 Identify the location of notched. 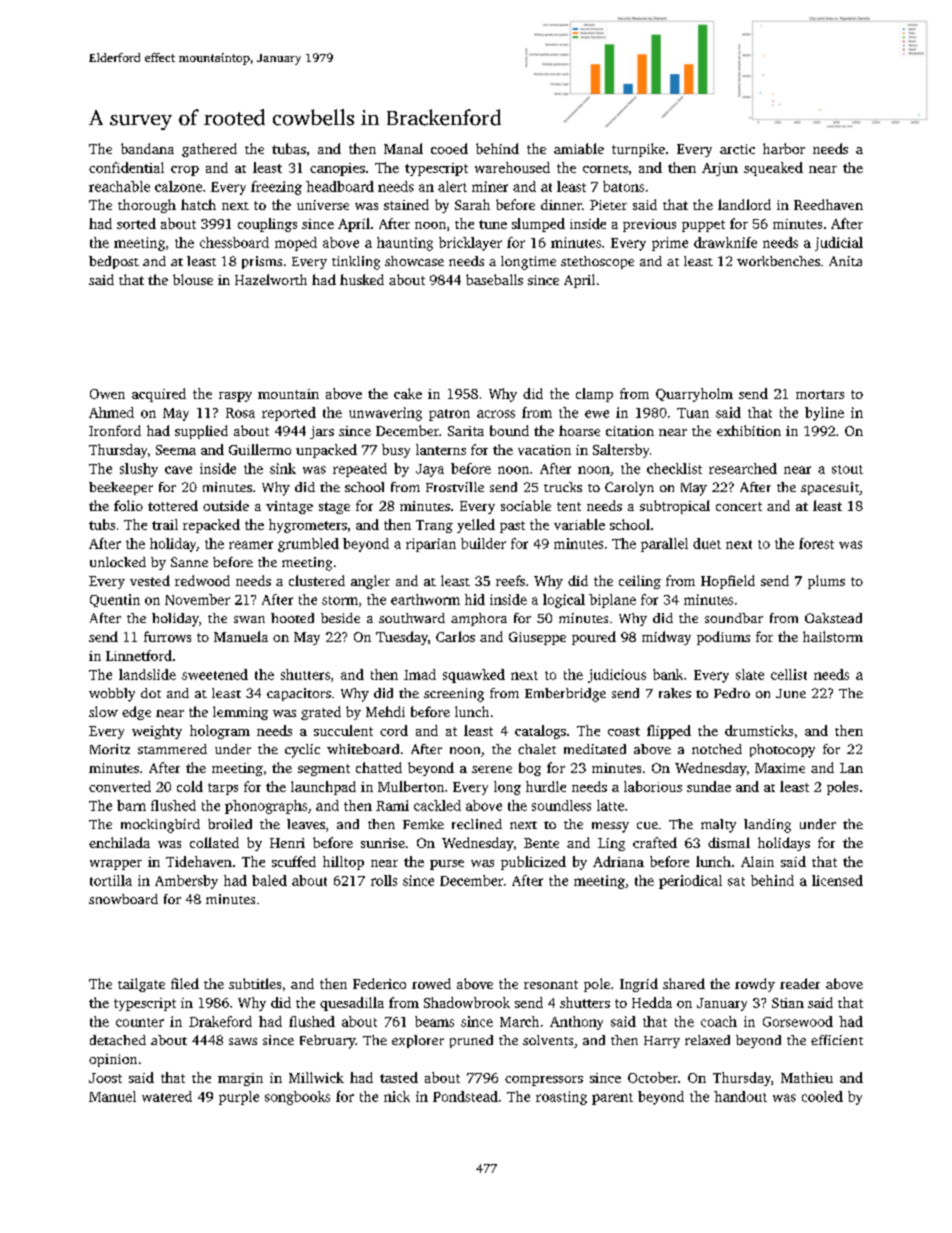
(717, 749).
